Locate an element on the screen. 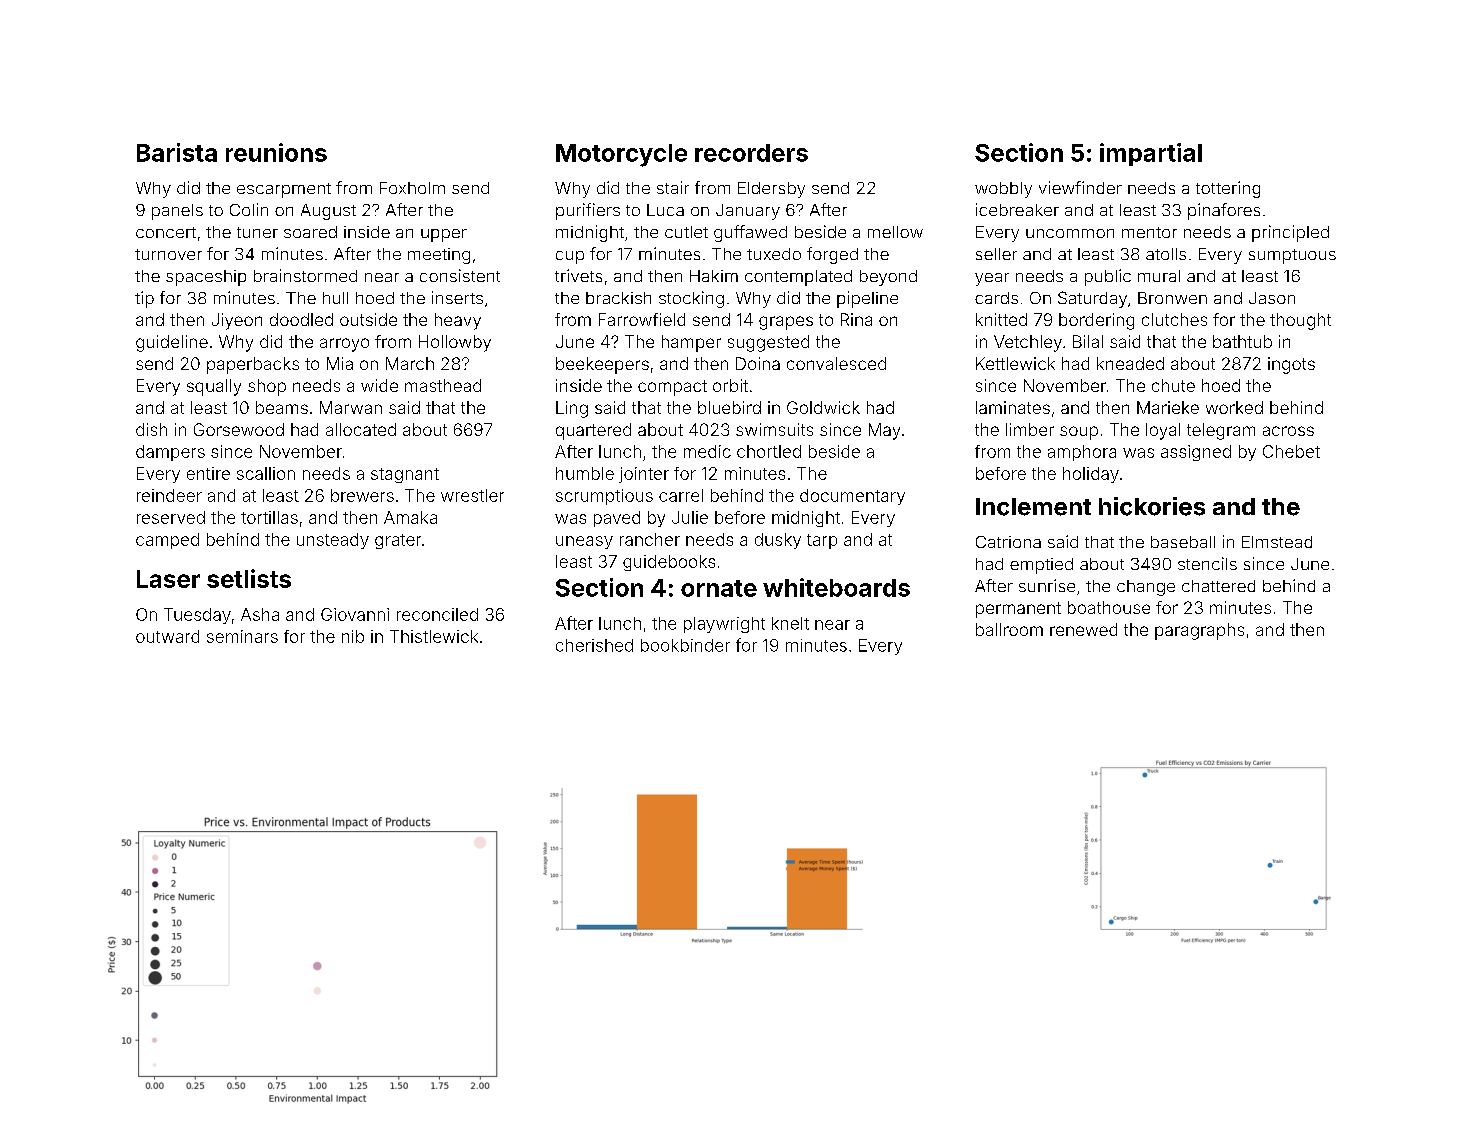  Thistlewick is located at coordinates (434, 636).
